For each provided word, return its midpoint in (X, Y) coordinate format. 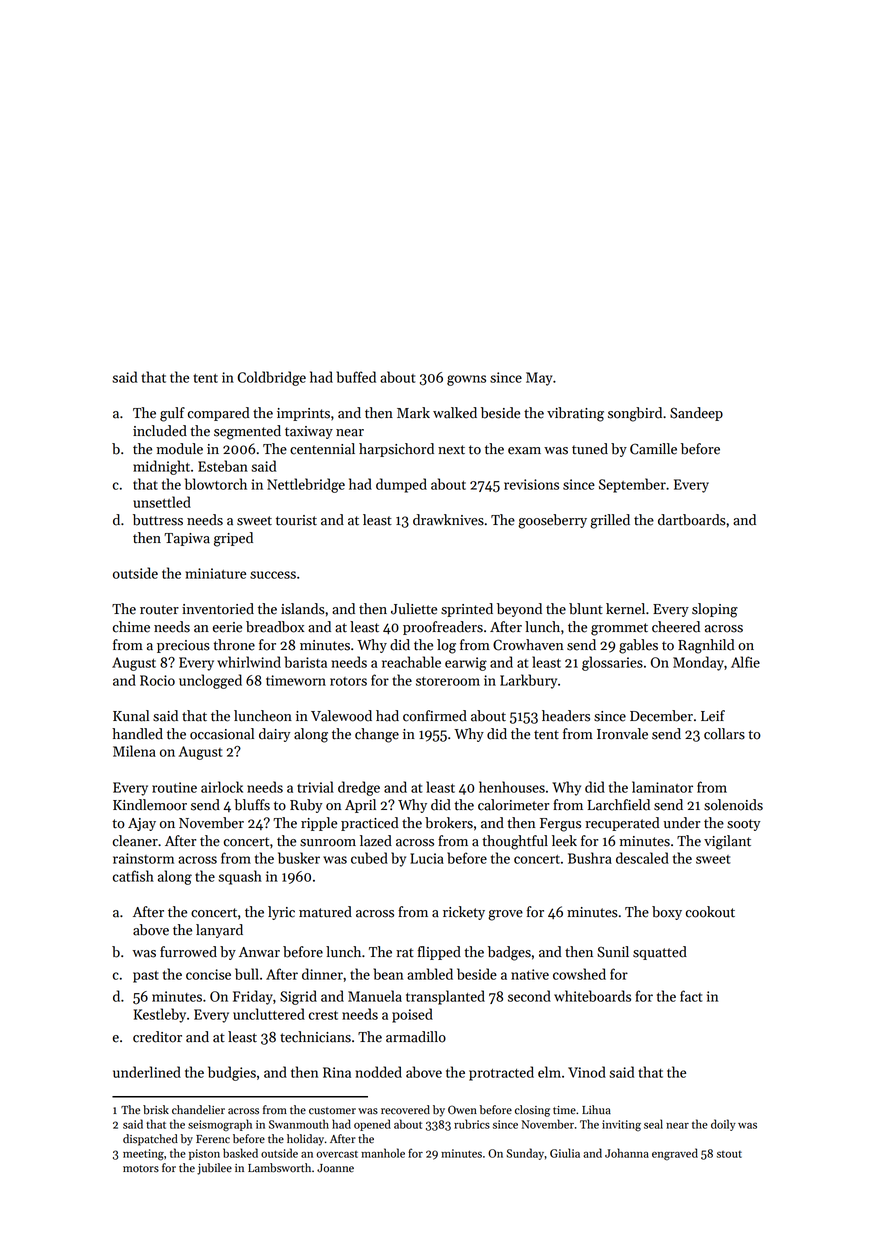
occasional (222, 734)
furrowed (188, 952)
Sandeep (696, 414)
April (360, 806)
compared (218, 414)
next (451, 450)
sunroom (328, 843)
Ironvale (622, 734)
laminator (662, 787)
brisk (156, 1110)
